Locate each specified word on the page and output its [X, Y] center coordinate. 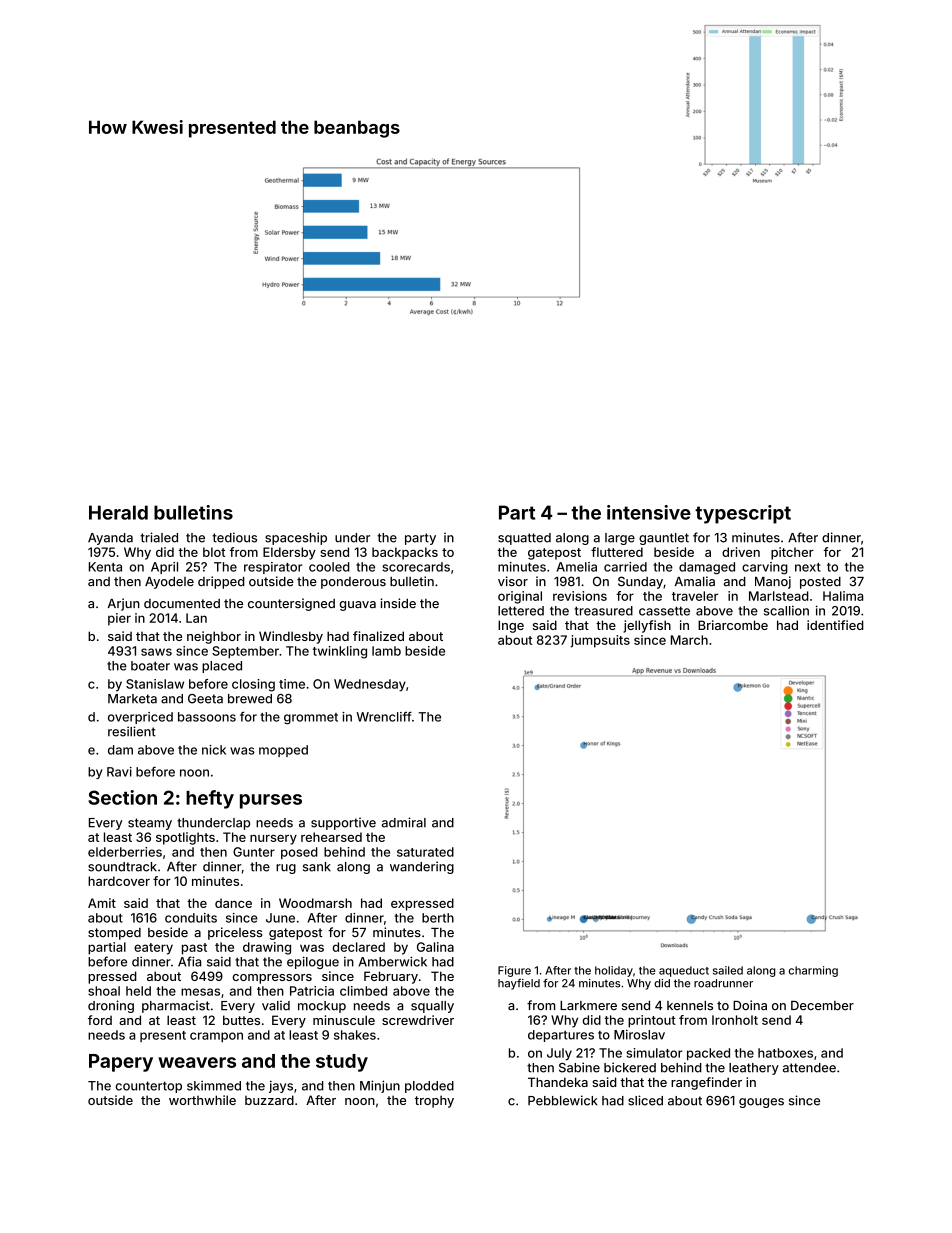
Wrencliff [384, 716]
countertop [149, 1087]
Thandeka [558, 1082]
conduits [191, 918]
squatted [524, 539]
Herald [118, 512]
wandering [422, 867]
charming [813, 971]
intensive [649, 512]
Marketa [132, 699]
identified [835, 625]
